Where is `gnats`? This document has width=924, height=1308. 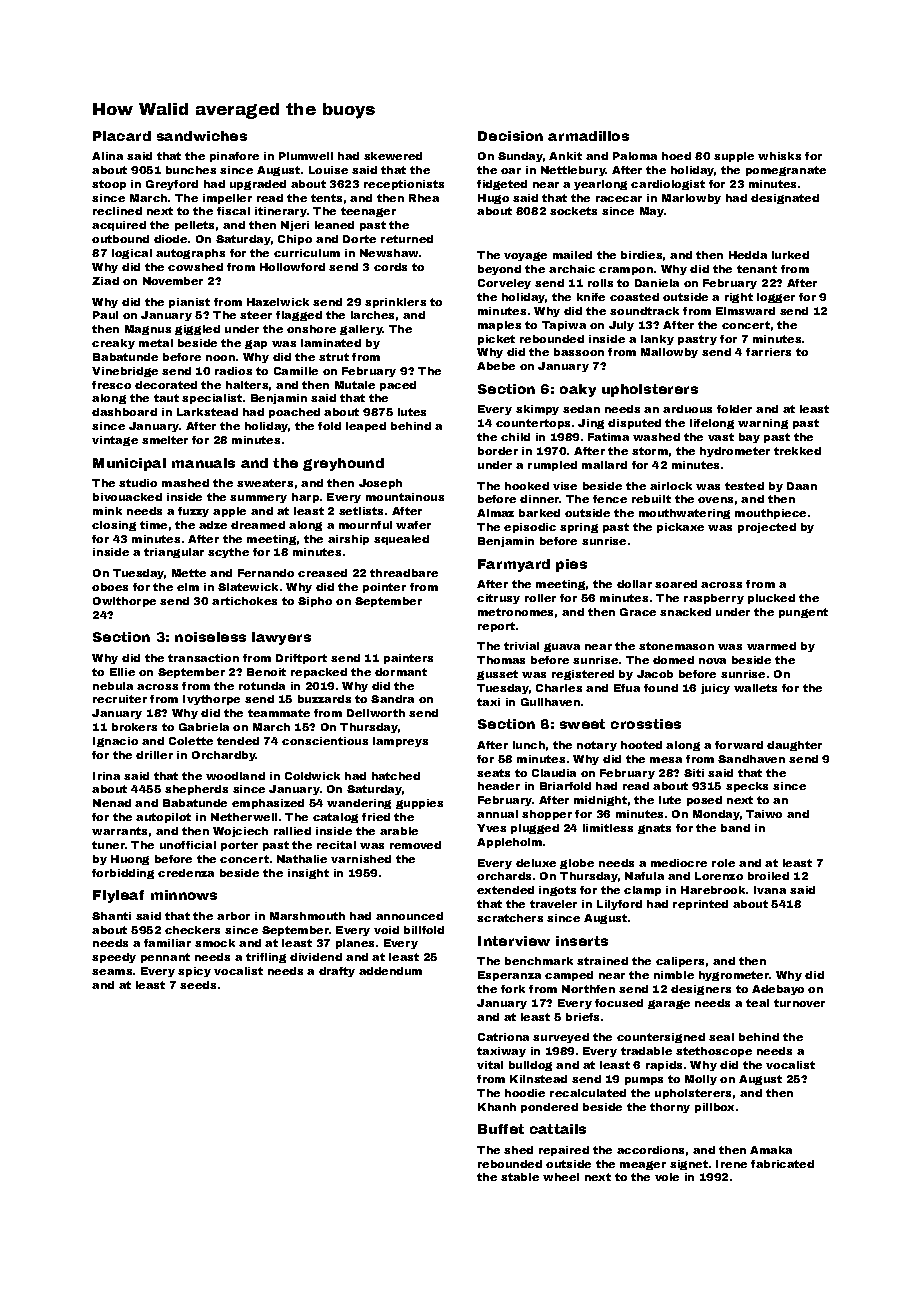 gnats is located at coordinates (654, 829).
